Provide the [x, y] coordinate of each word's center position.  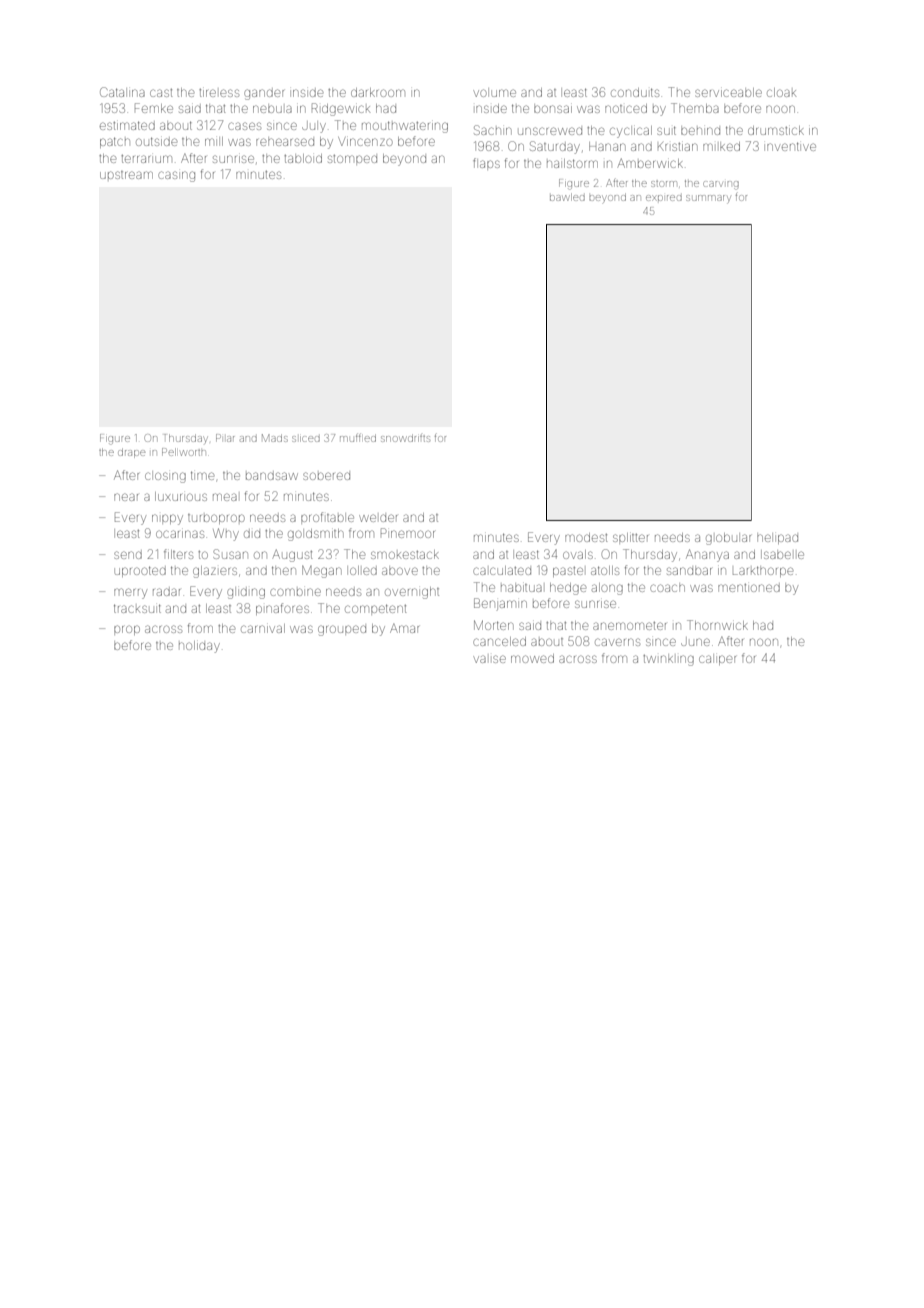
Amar [404, 628]
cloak [781, 92]
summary [708, 199]
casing [176, 176]
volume [494, 93]
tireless [219, 93]
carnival [263, 628]
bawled [567, 197]
